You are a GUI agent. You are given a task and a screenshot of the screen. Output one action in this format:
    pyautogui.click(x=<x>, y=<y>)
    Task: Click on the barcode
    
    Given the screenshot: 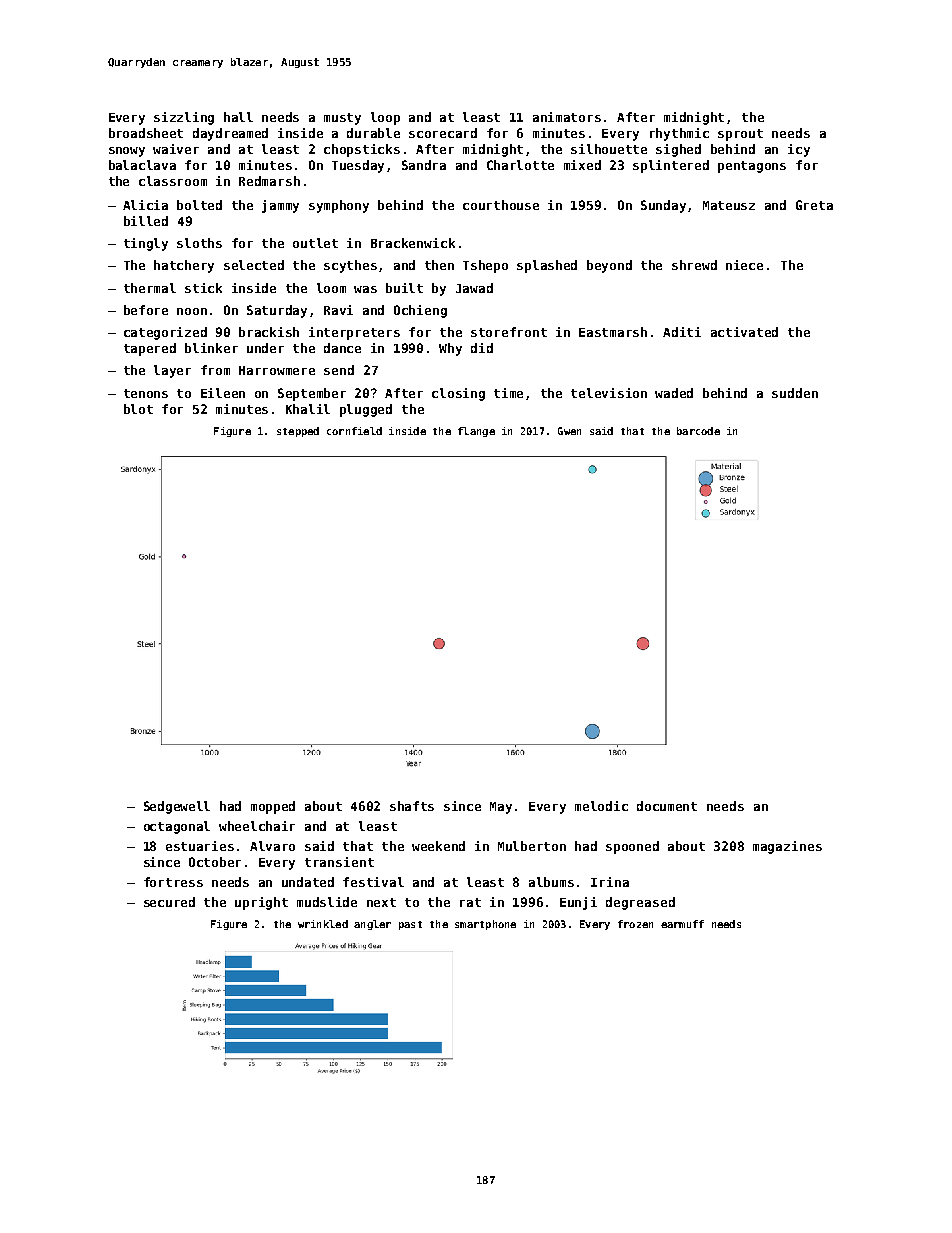 What is the action you would take?
    pyautogui.click(x=698, y=431)
